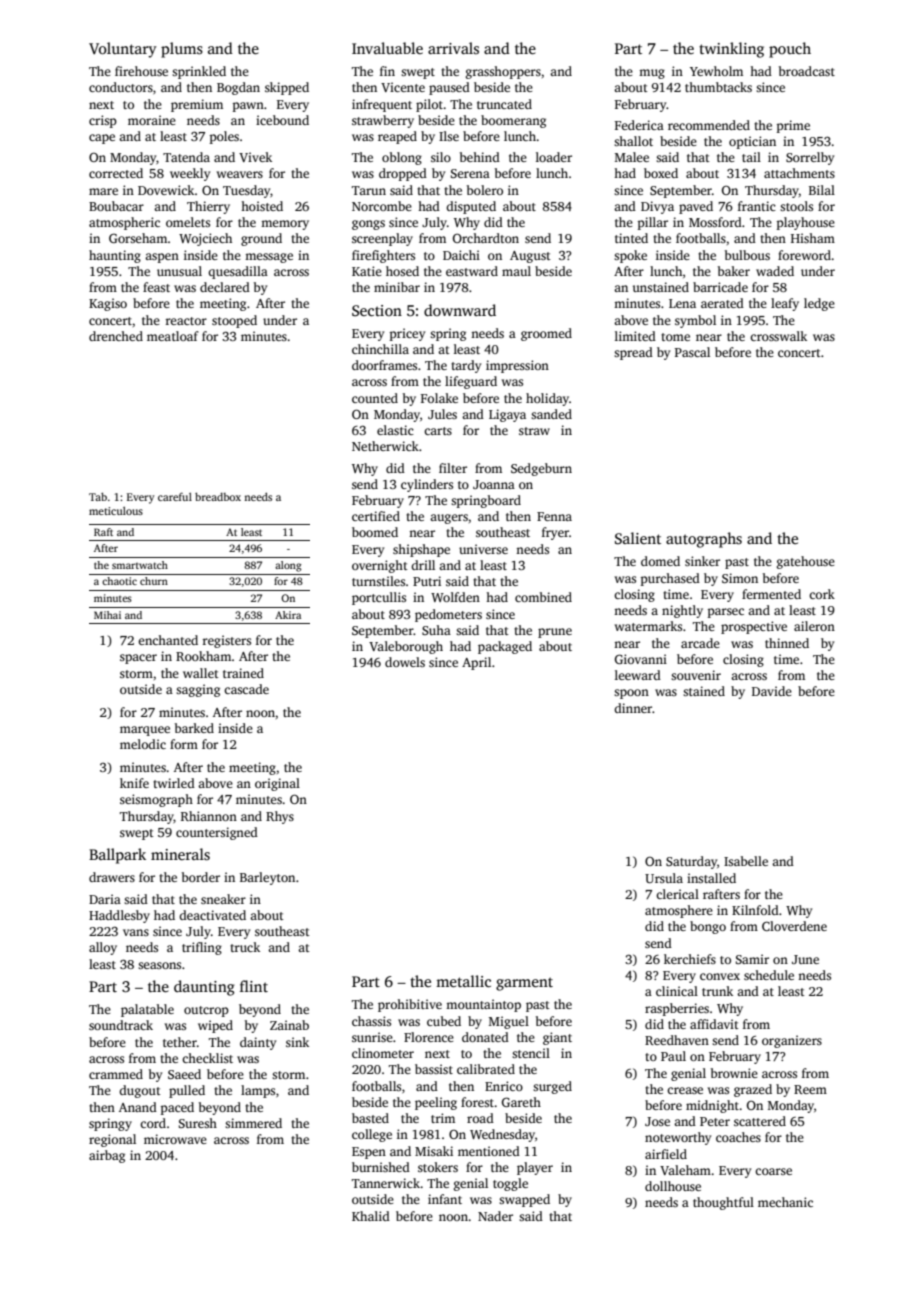 The height and width of the screenshot is (1308, 924). Describe the element at coordinates (387, 48) in the screenshot. I see `Invaluable` at that location.
